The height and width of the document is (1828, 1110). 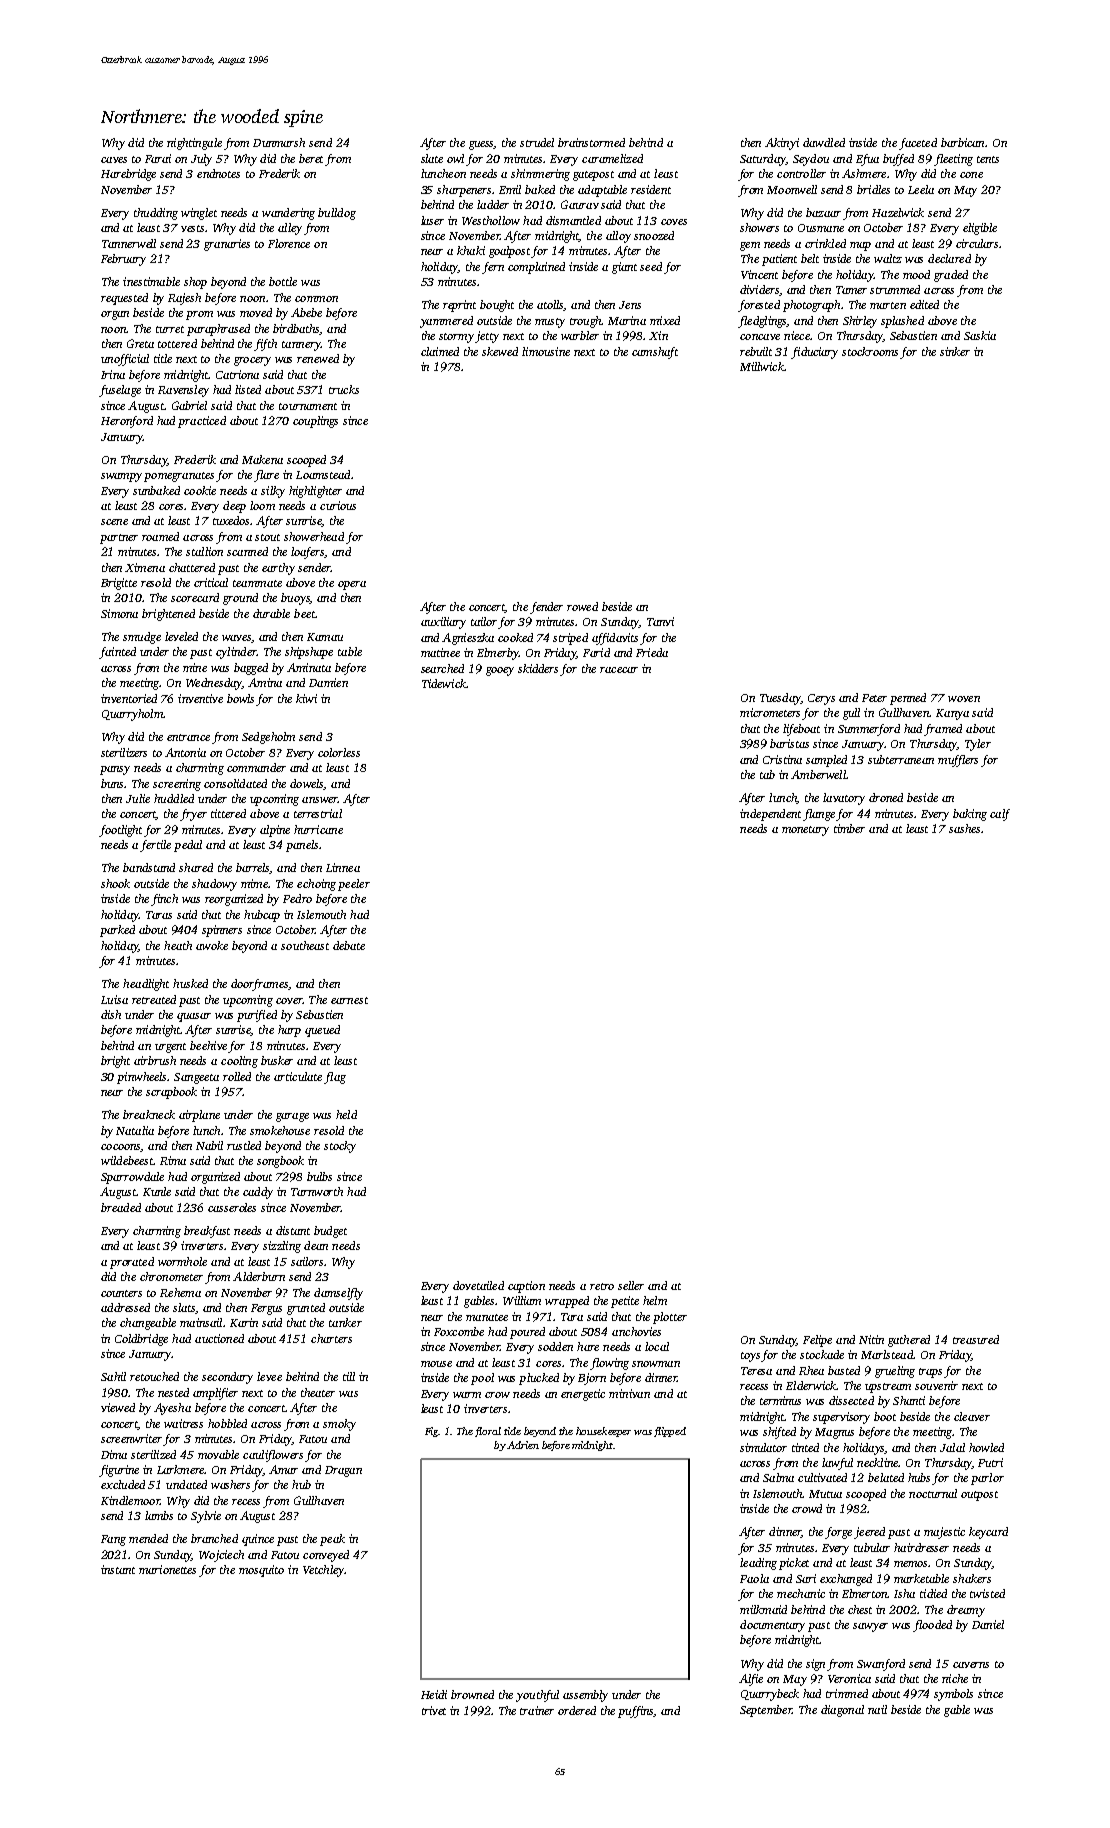 What do you see at coordinates (591, 142) in the document?
I see `brainstormed` at bounding box center [591, 142].
